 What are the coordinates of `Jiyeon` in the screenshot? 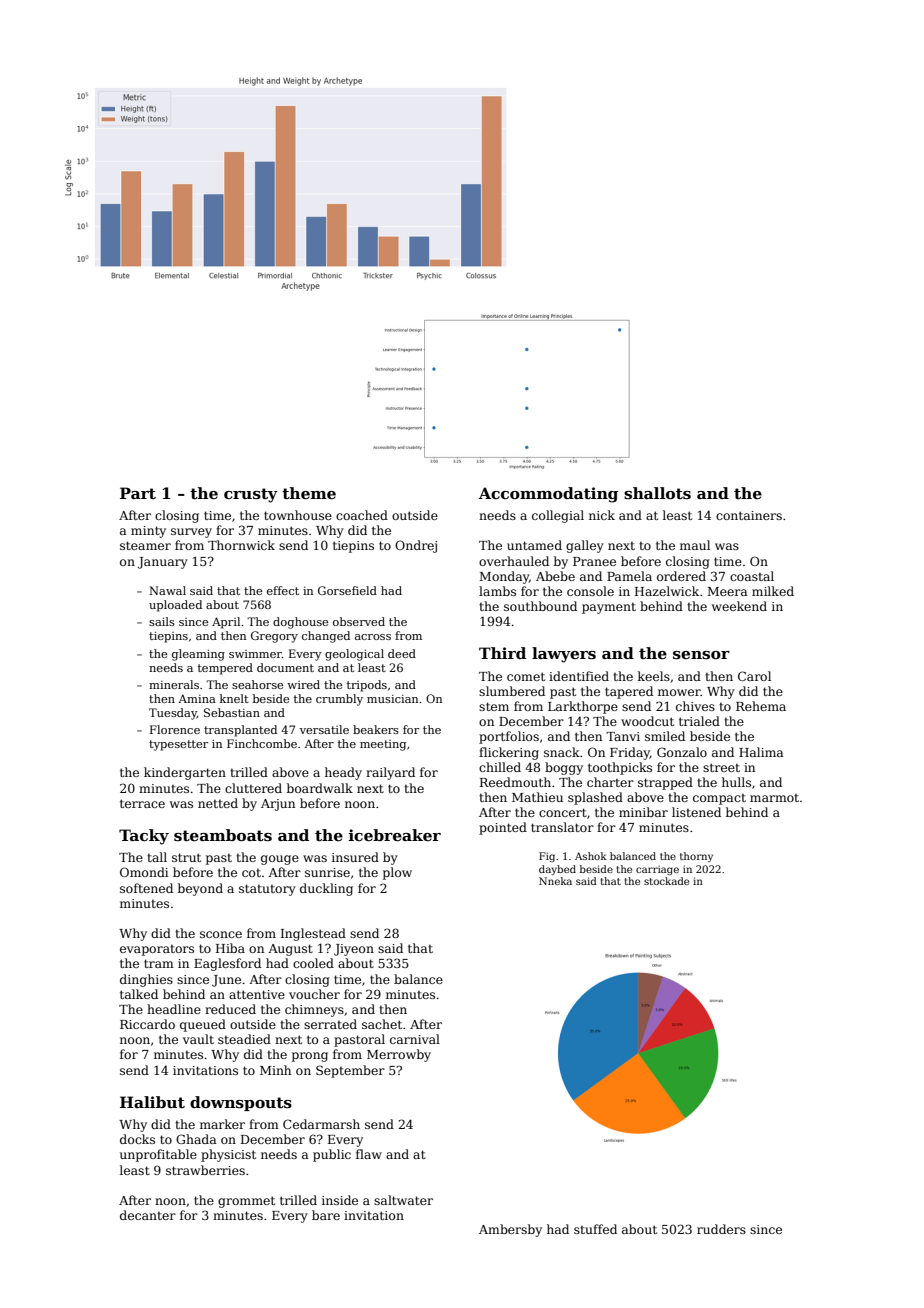 It's located at (354, 950).
